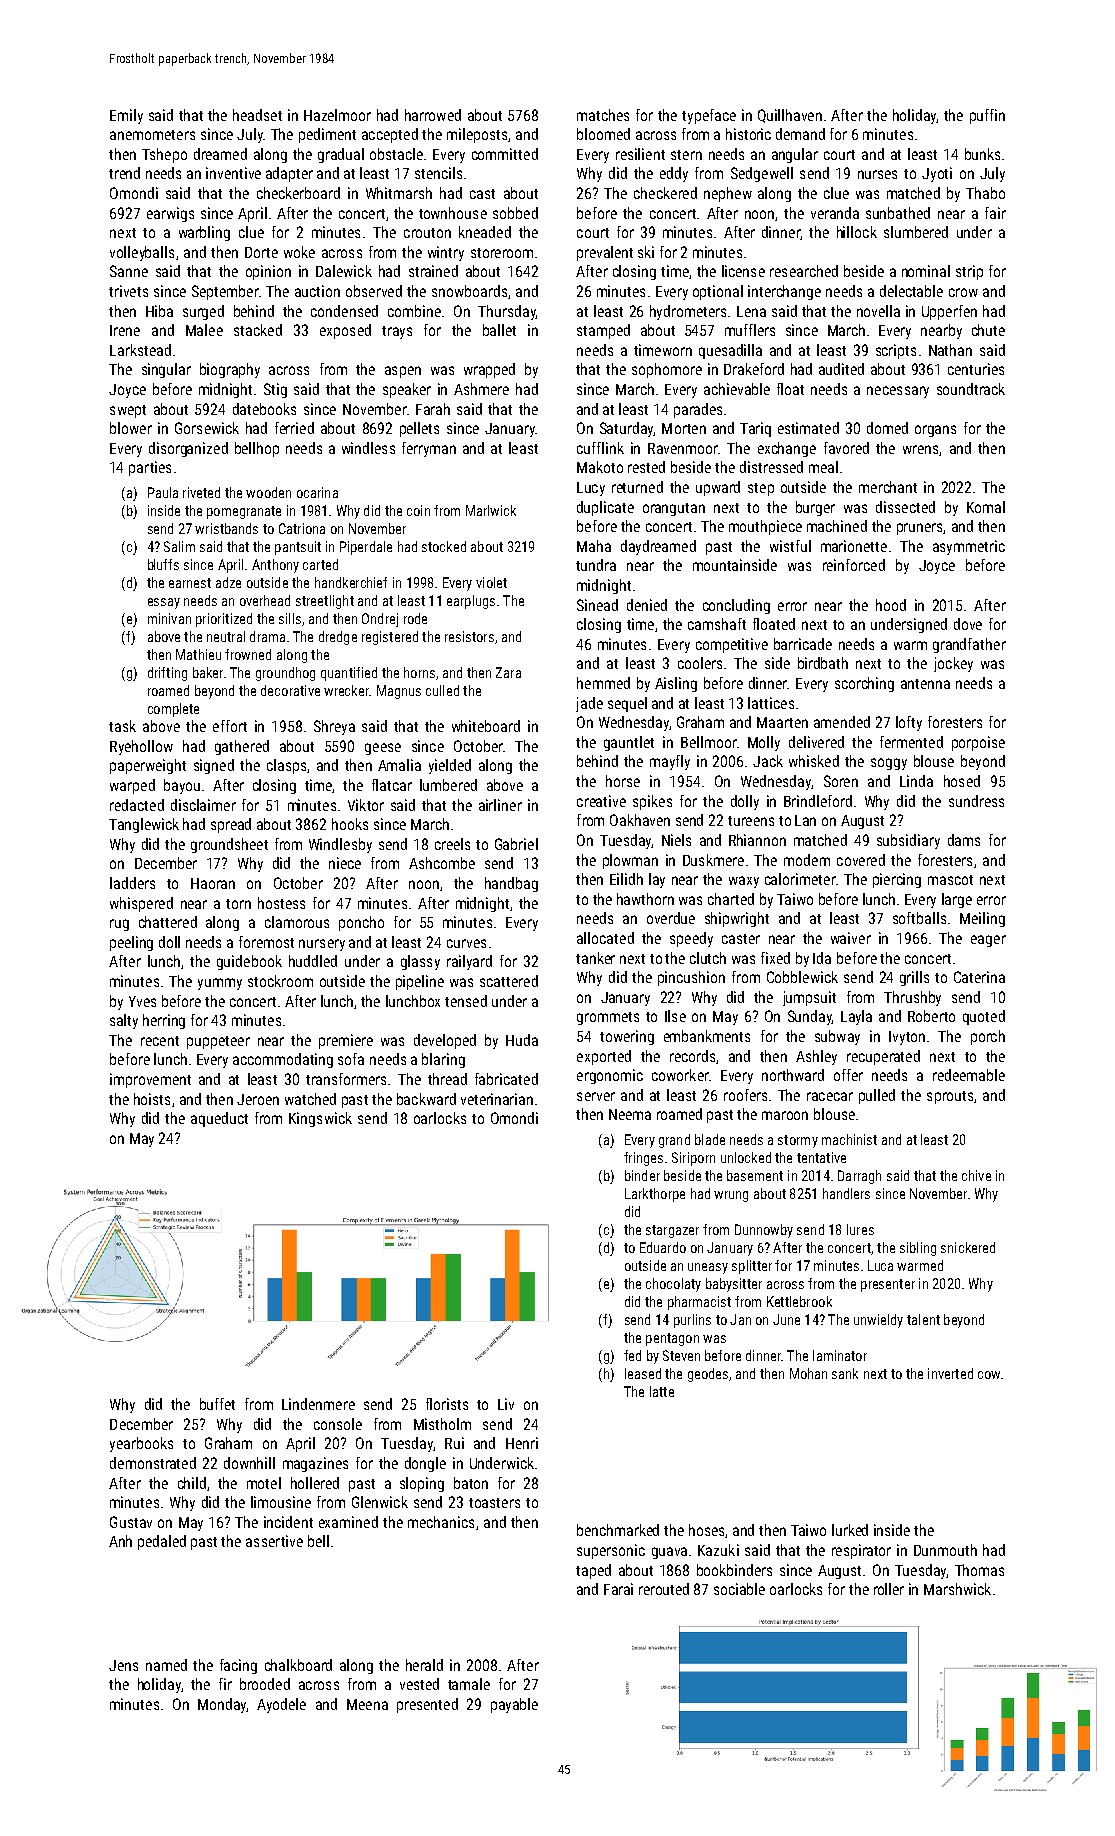  I want to click on puffin, so click(987, 116).
